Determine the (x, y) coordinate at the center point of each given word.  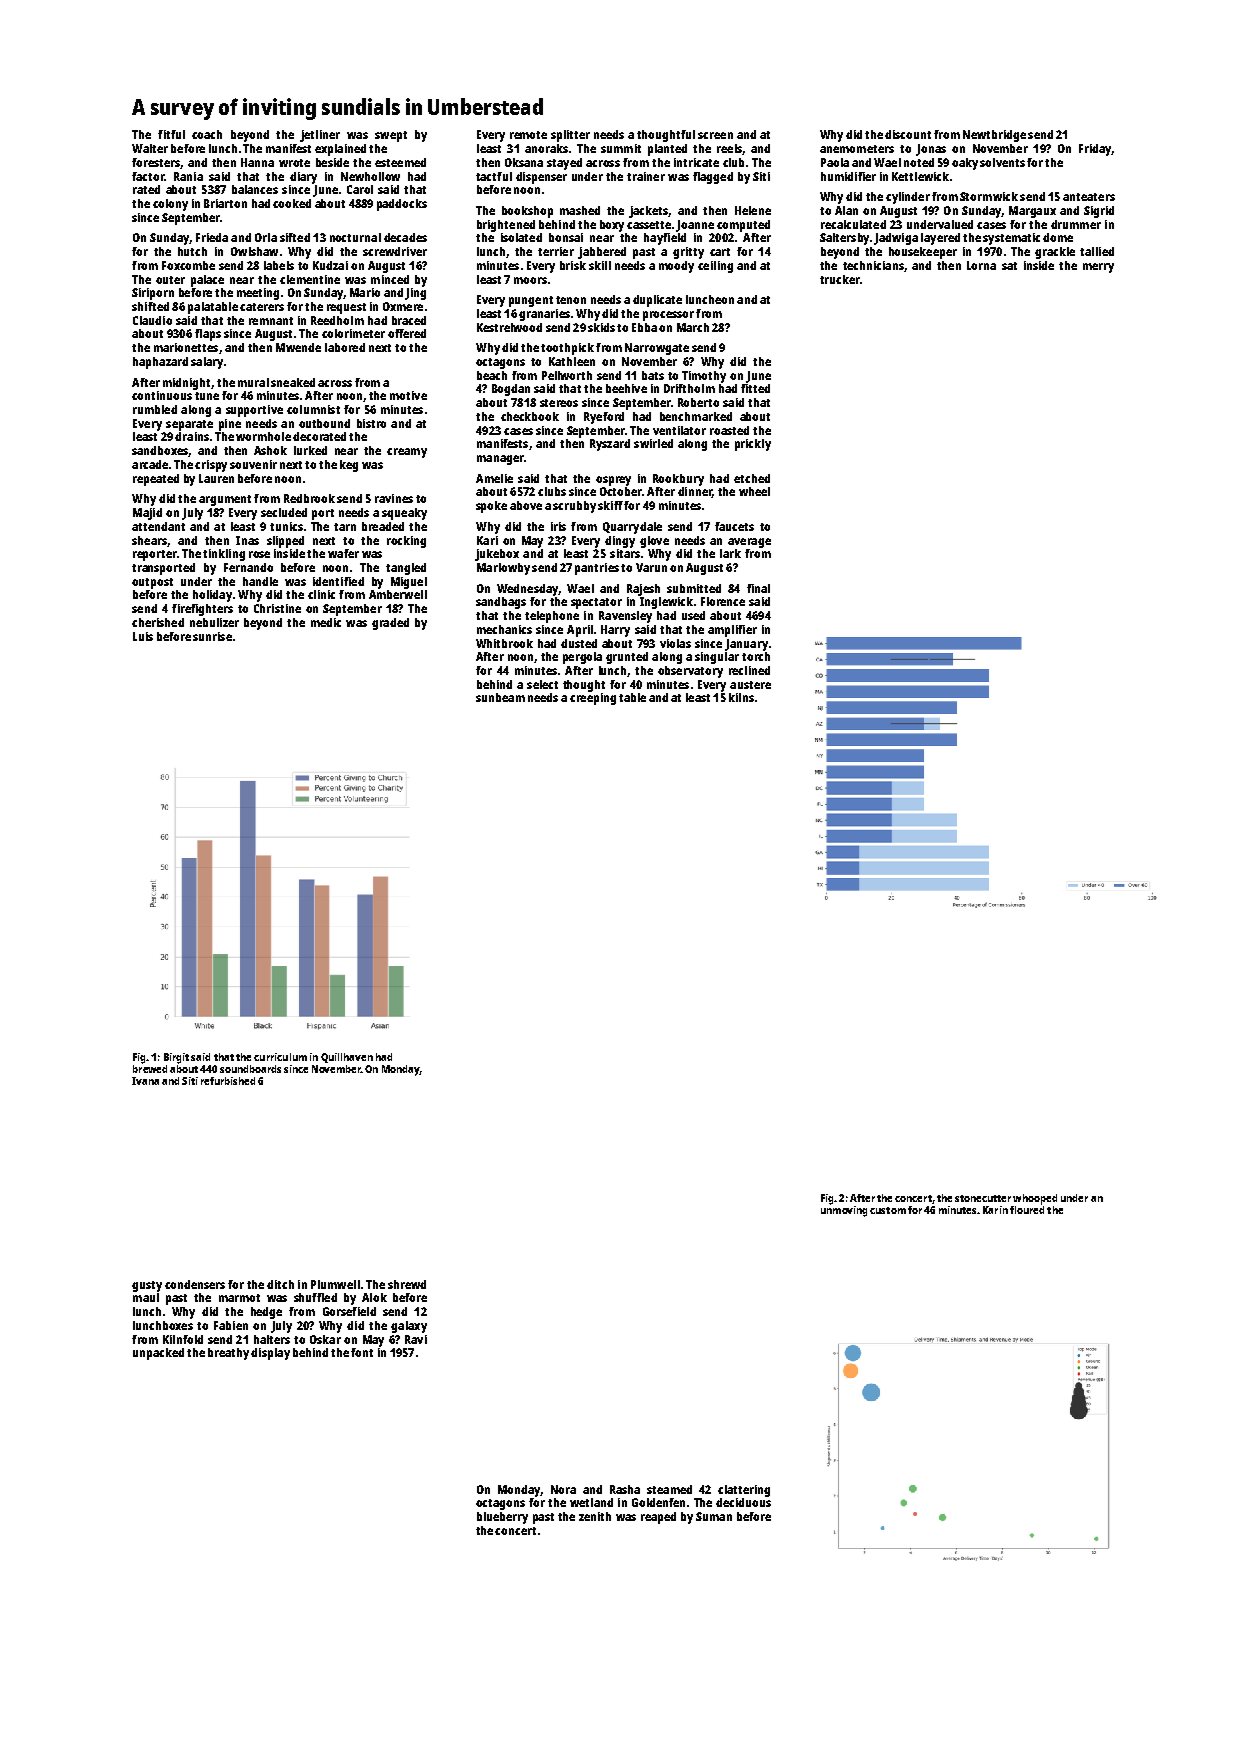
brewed (150, 1069)
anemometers (857, 149)
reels (729, 148)
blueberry (502, 1518)
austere (750, 685)
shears (149, 540)
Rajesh (643, 590)
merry (1098, 268)
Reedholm (337, 320)
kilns (741, 697)
